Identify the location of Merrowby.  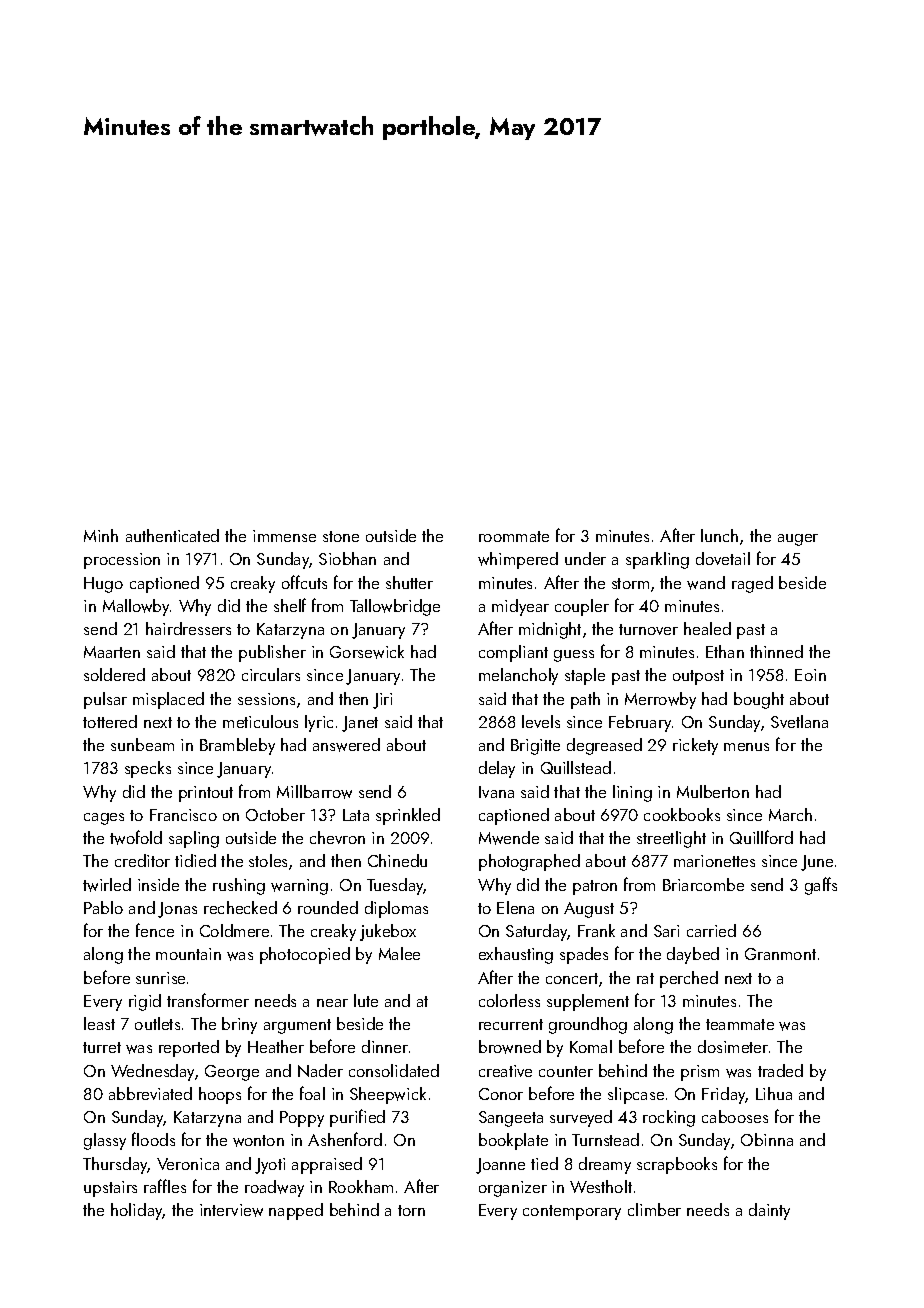
(660, 700).
